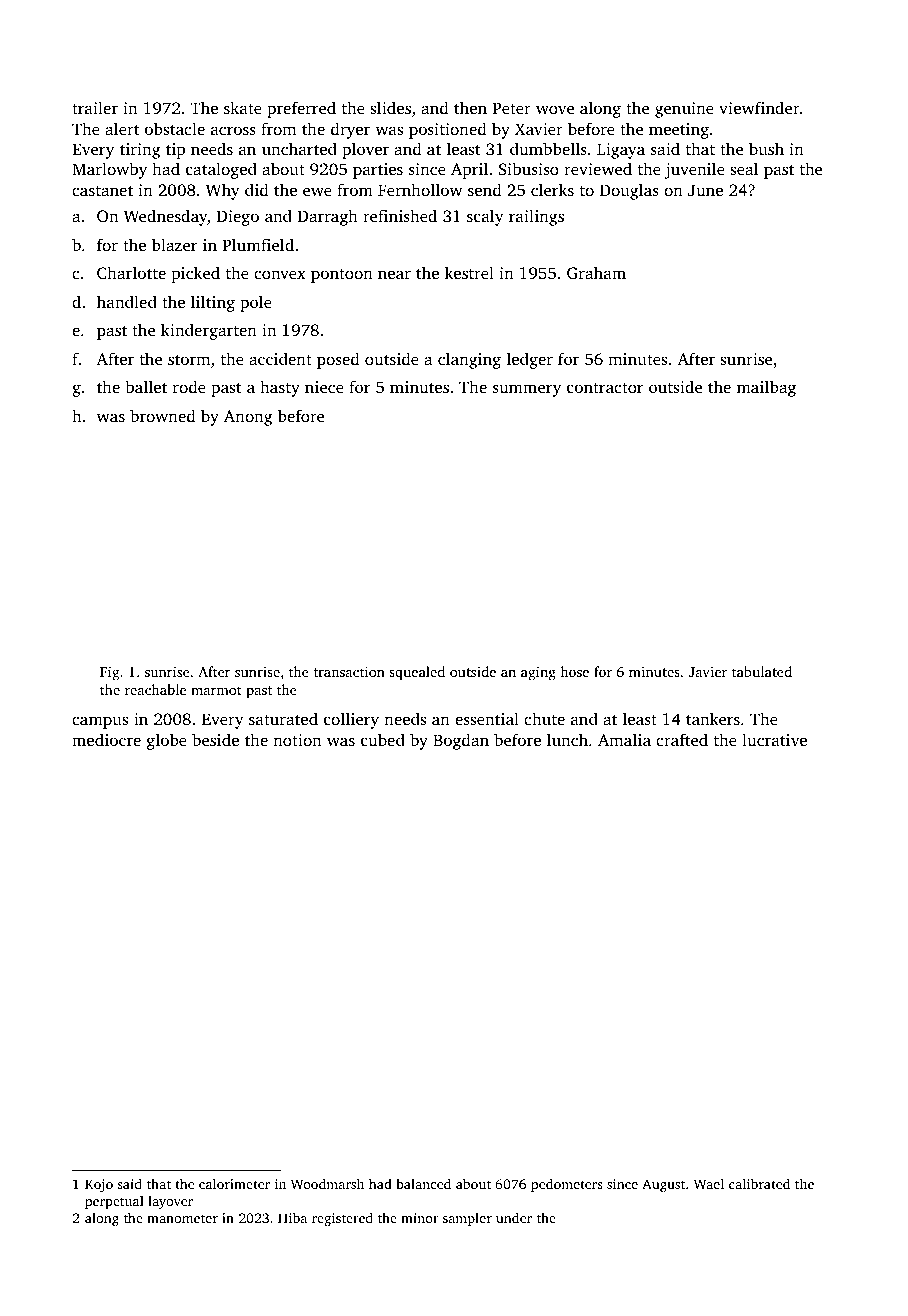 The height and width of the screenshot is (1316, 908). I want to click on near, so click(394, 274).
